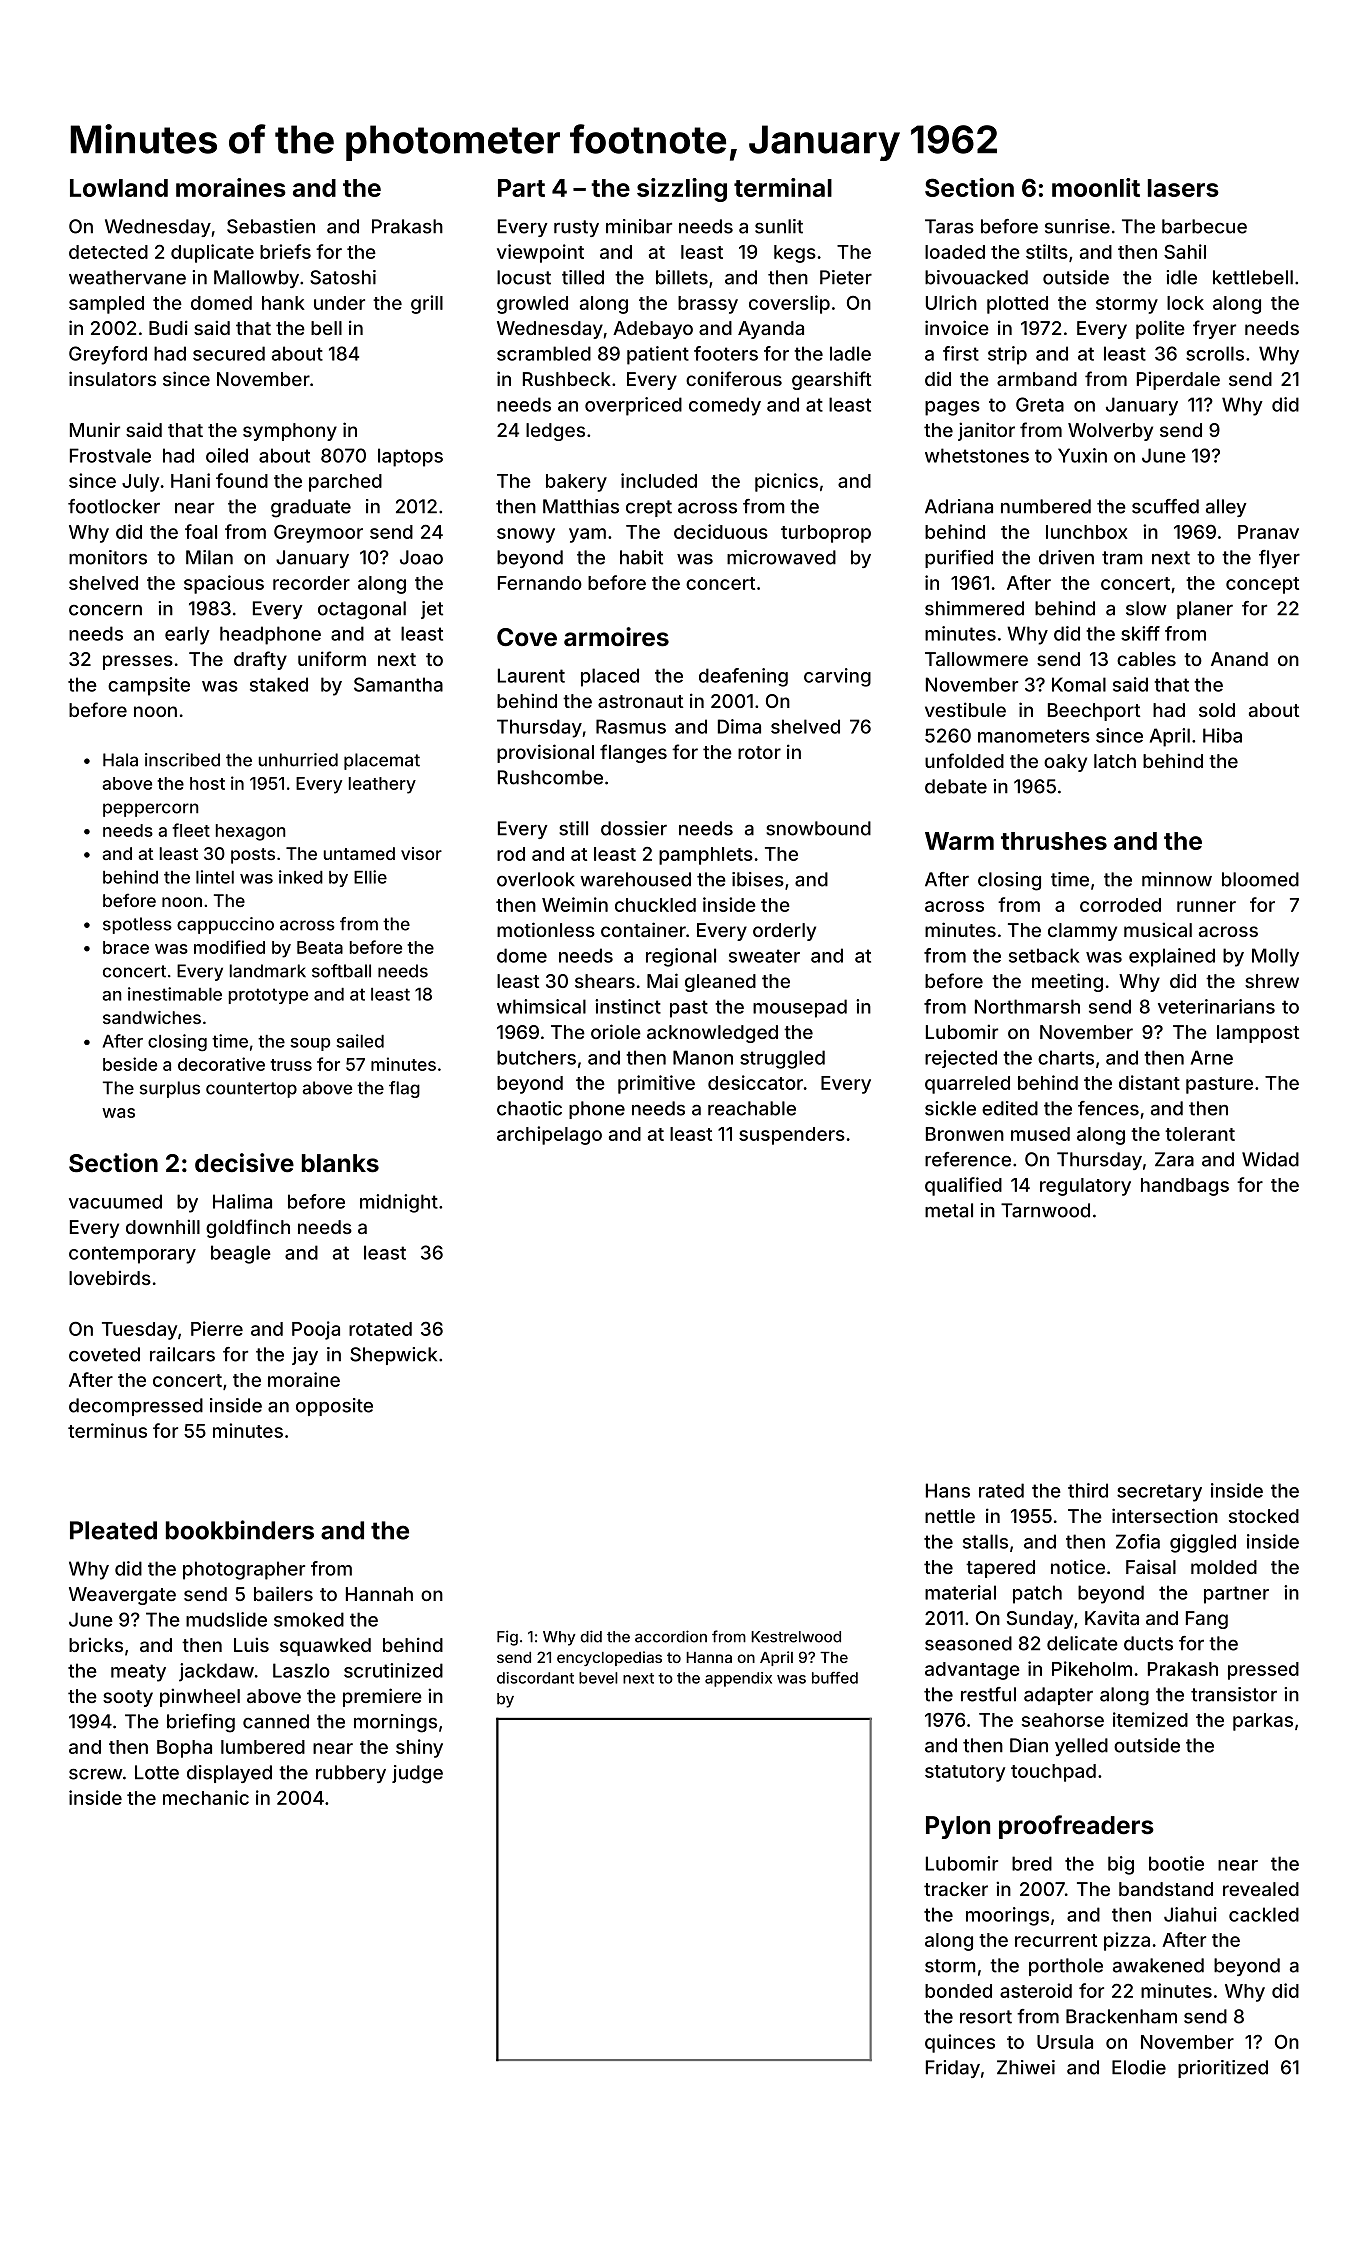 Image resolution: width=1368 pixels, height=2253 pixels. Describe the element at coordinates (783, 187) in the document. I see `terminal` at that location.
